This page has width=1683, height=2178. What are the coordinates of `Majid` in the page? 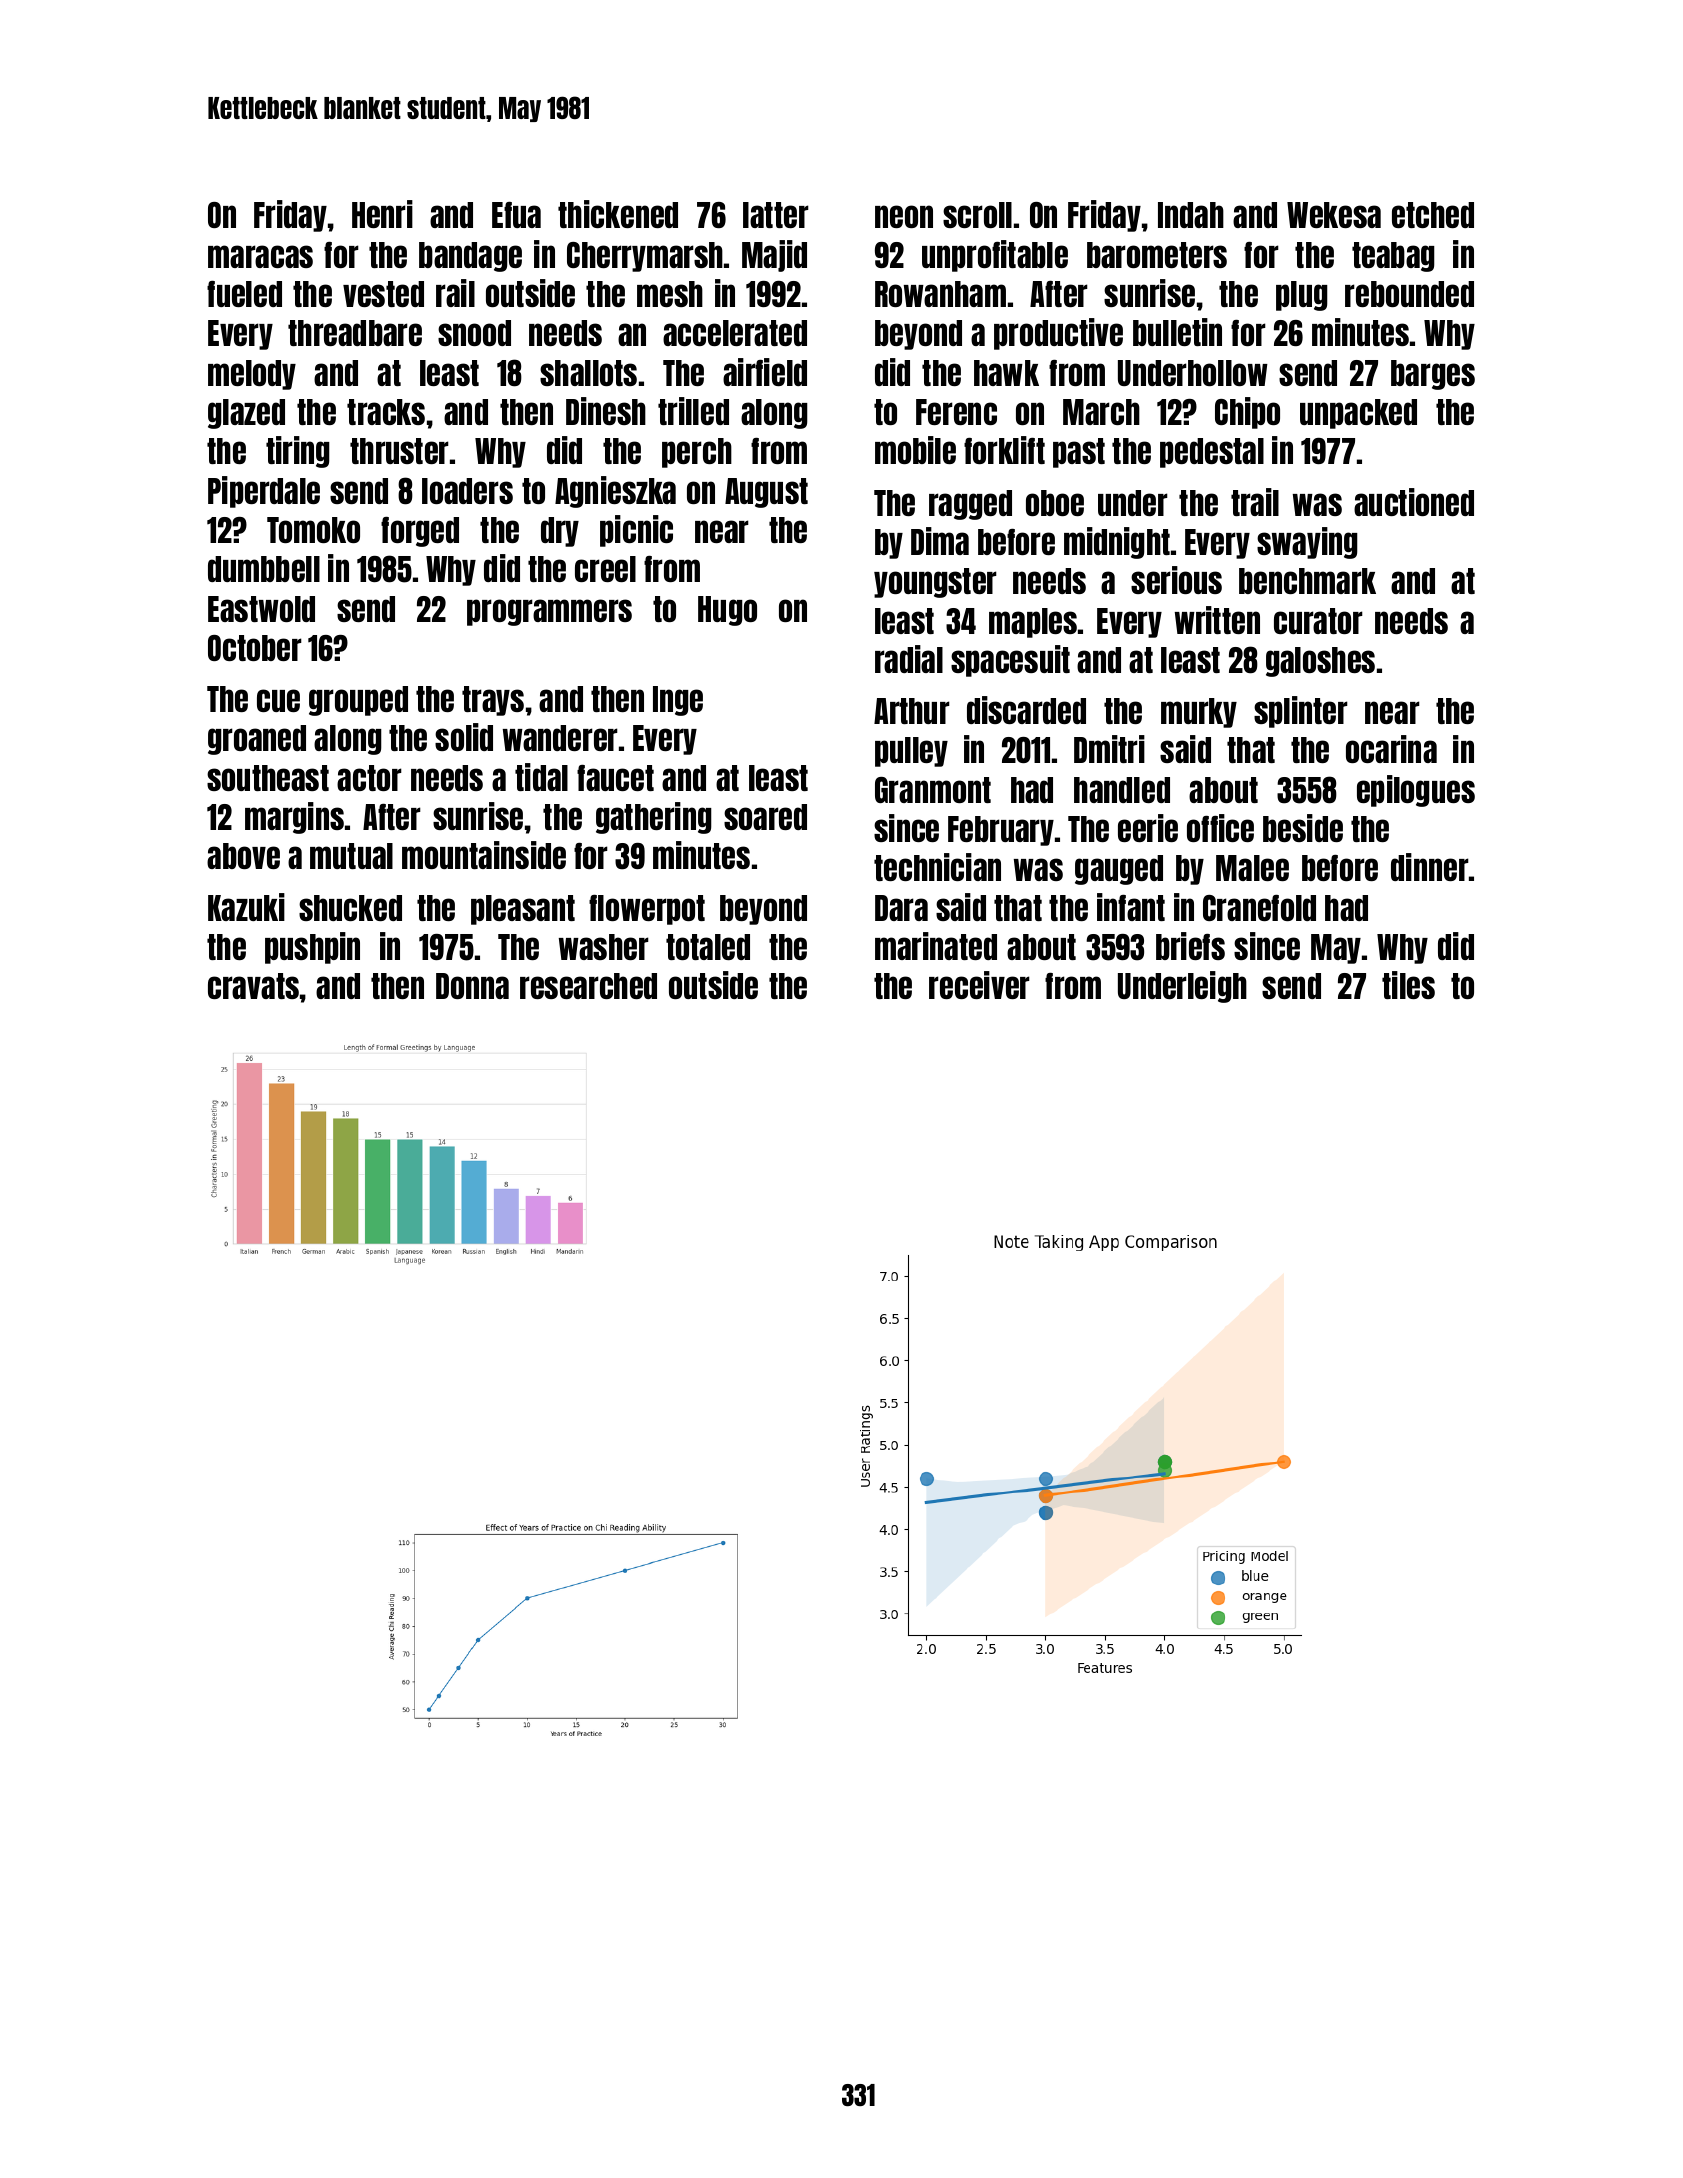 It's located at (774, 256).
